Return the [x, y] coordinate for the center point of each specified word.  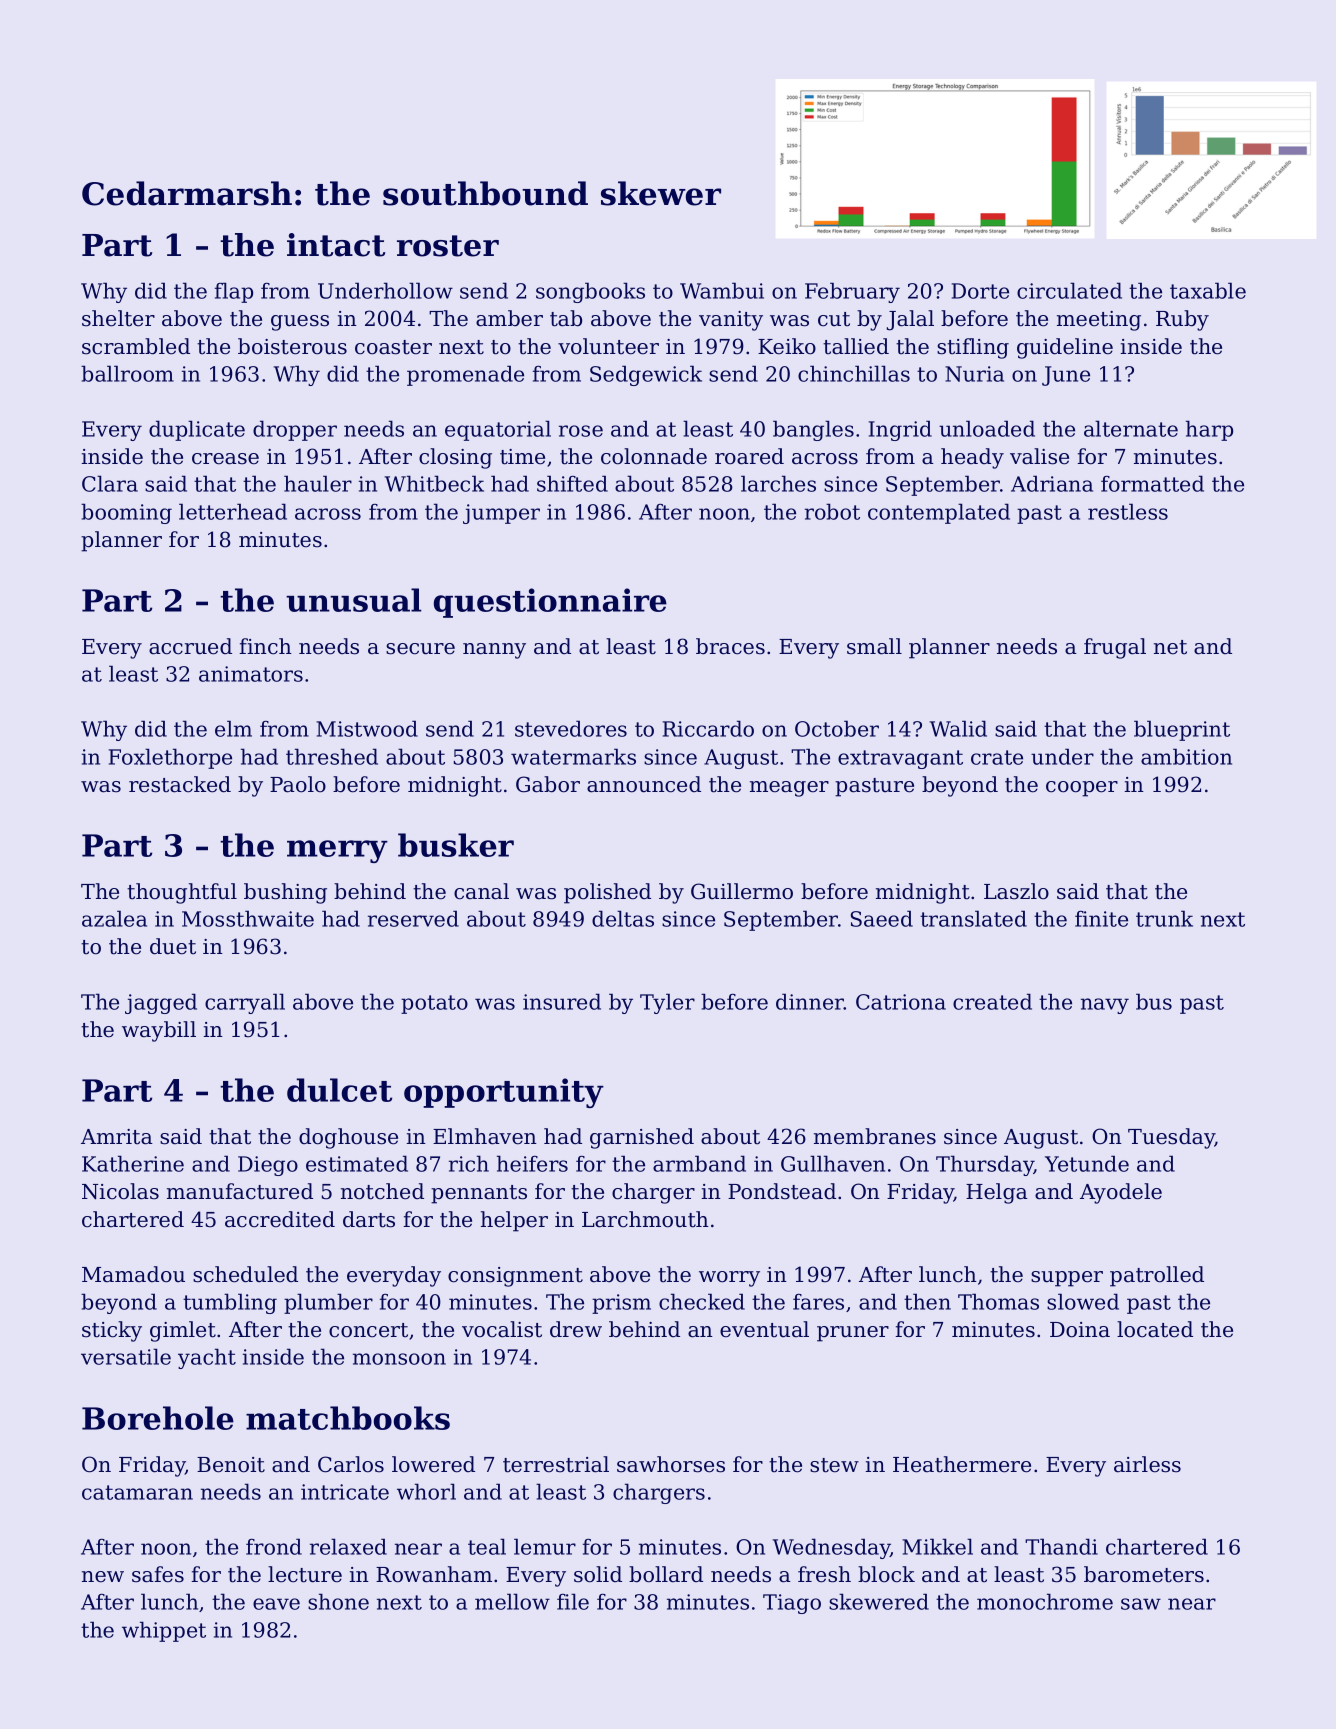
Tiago [792, 1604]
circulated [1069, 290]
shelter [118, 318]
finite [1101, 919]
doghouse [348, 1138]
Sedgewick [646, 375]
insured [562, 1001]
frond [274, 1546]
